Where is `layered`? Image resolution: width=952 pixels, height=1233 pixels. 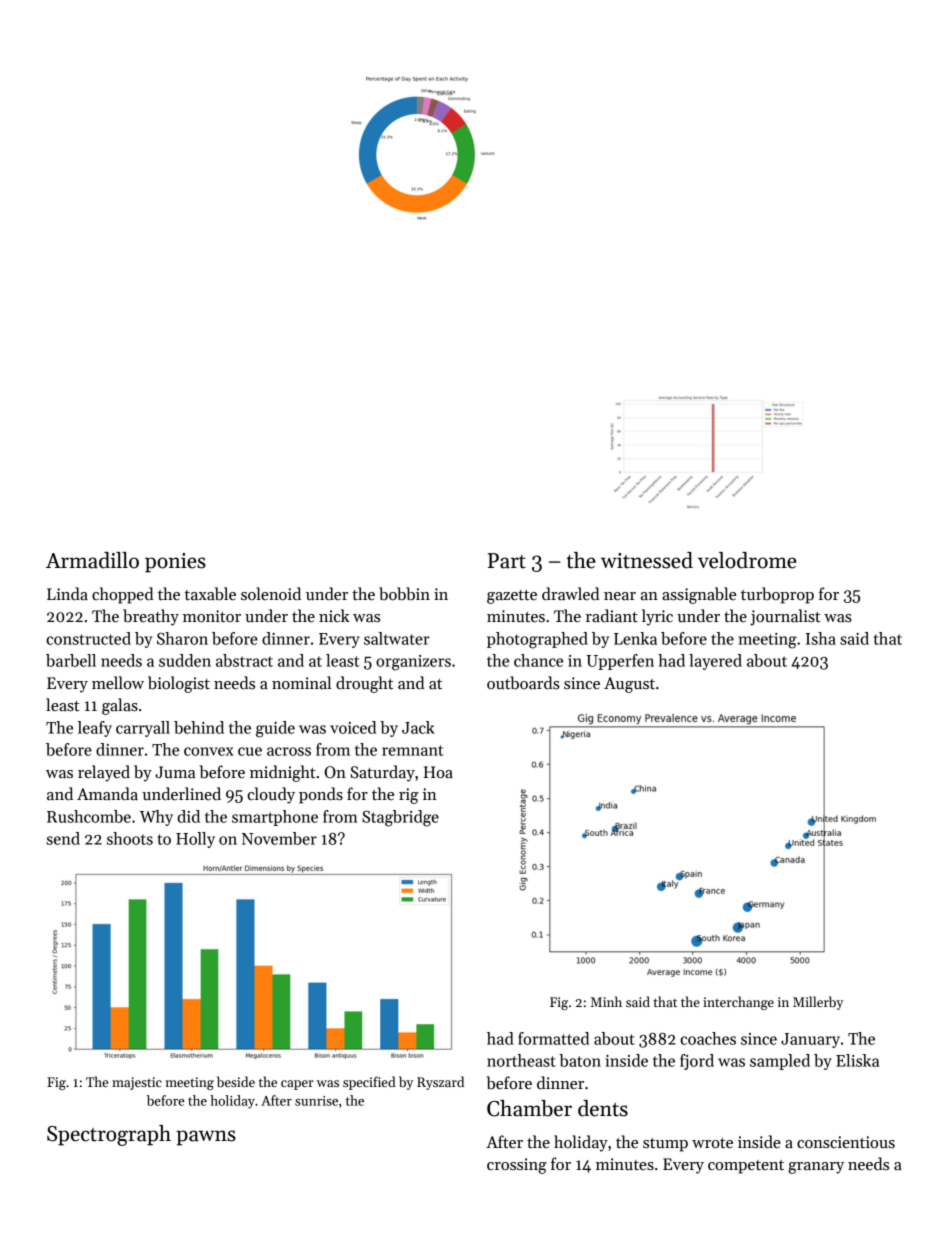 layered is located at coordinates (715, 662).
